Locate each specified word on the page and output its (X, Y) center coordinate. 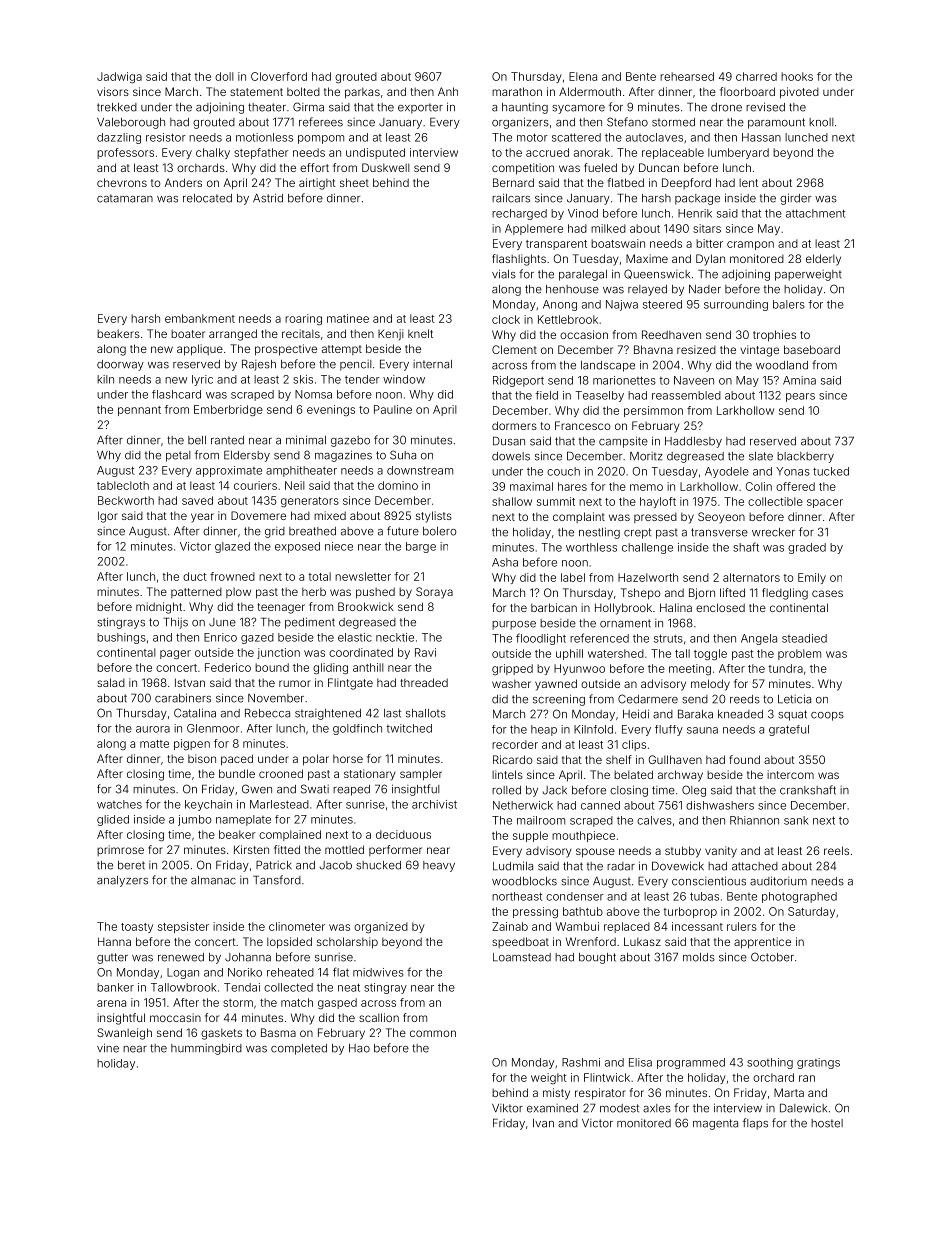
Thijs (175, 623)
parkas (362, 93)
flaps (755, 1124)
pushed (375, 593)
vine (108, 1048)
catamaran (125, 198)
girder (795, 199)
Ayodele (727, 472)
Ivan (543, 1123)
